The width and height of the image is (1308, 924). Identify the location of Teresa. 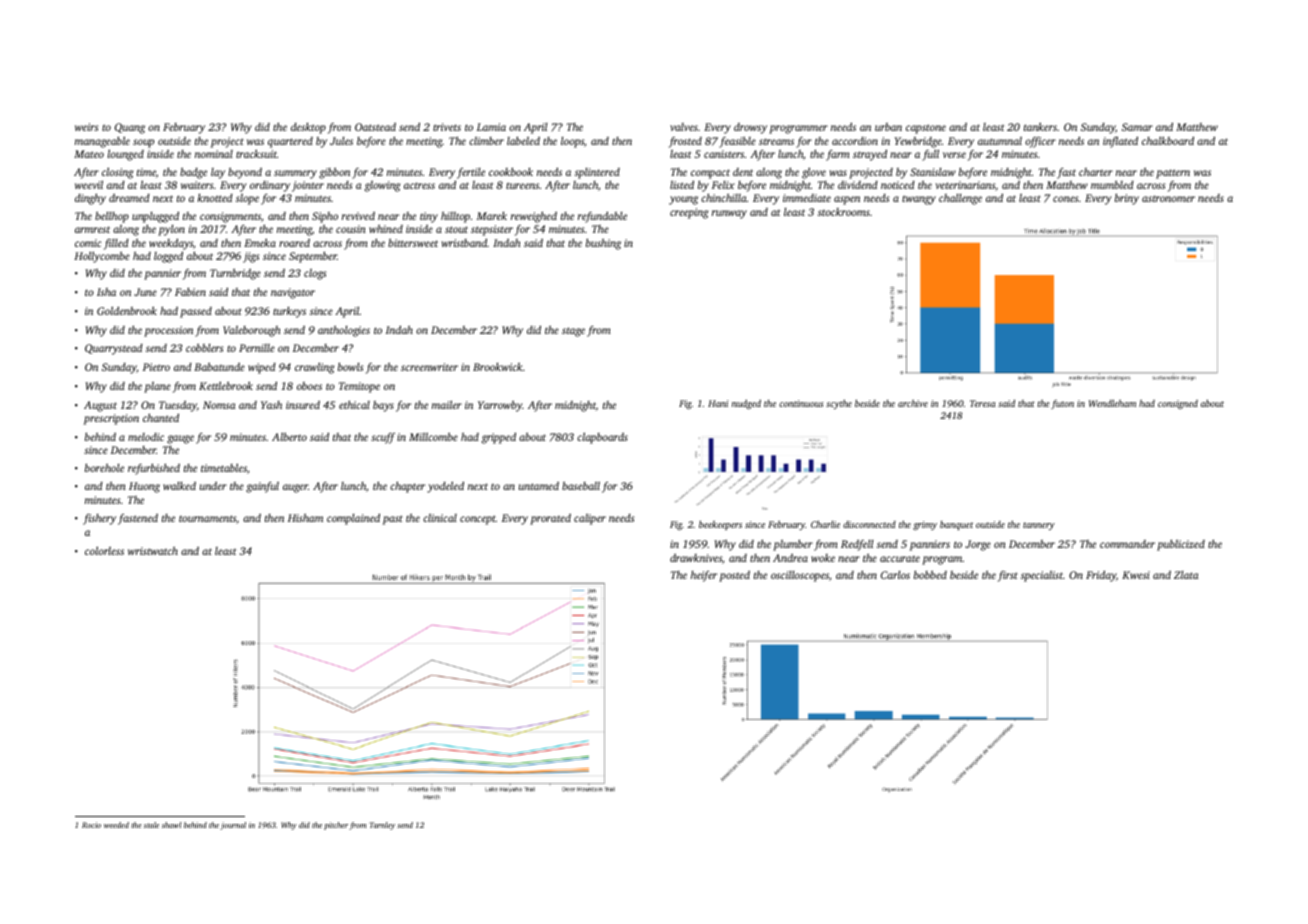
(983, 403).
